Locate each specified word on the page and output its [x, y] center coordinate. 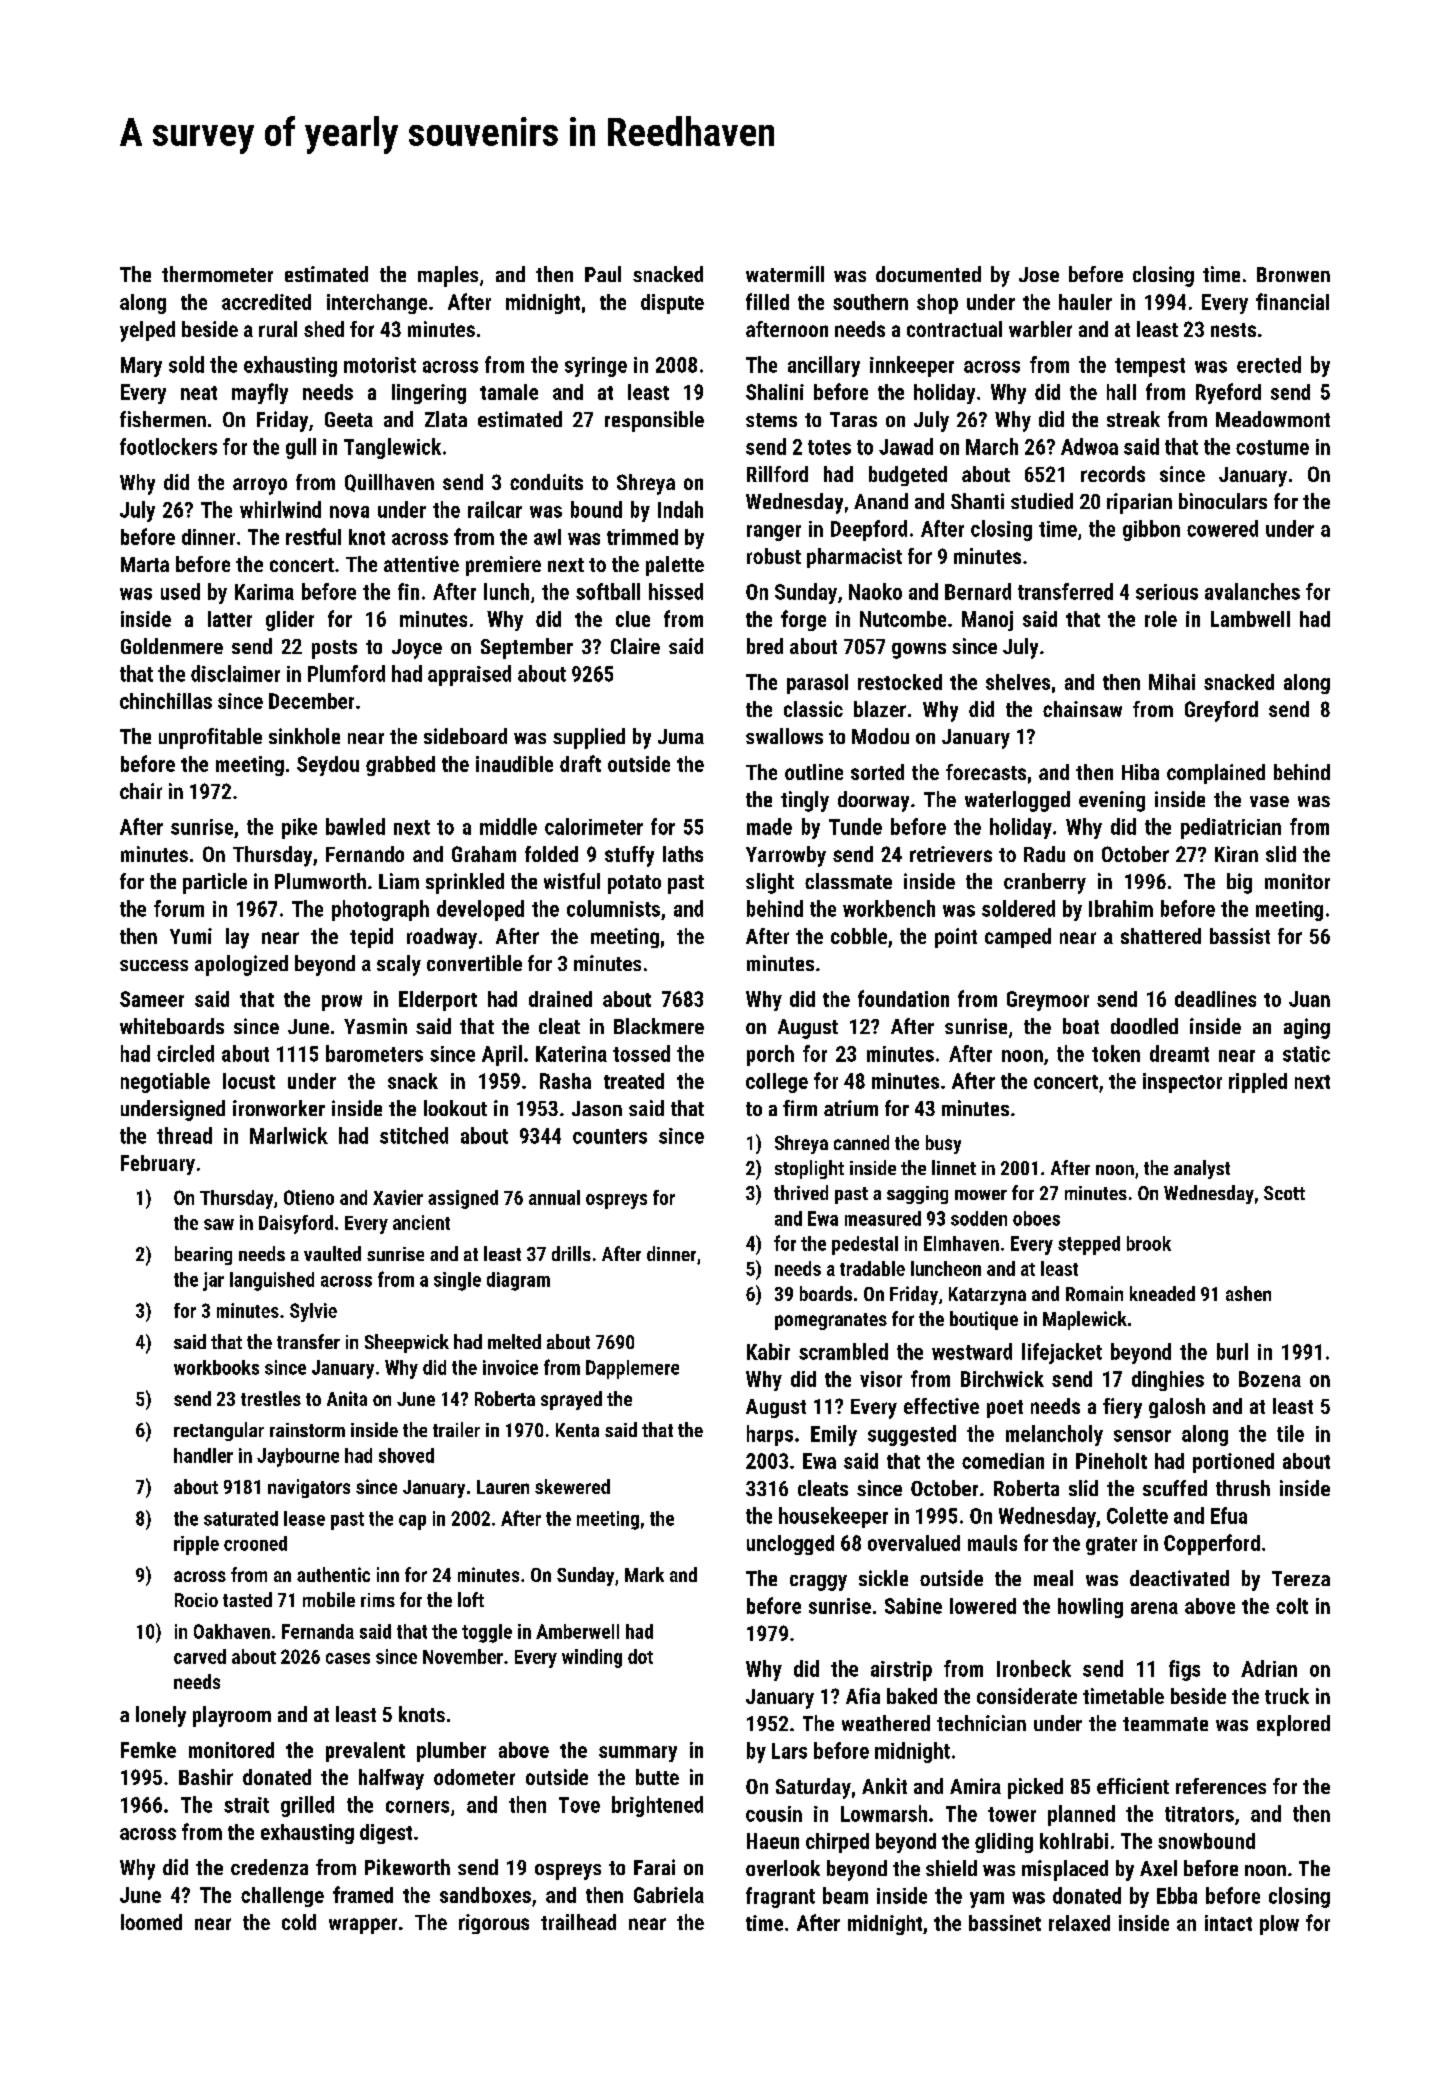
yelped [147, 331]
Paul [603, 274]
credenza [269, 1867]
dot [640, 1656]
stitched [414, 1135]
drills [571, 1253]
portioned [1233, 1463]
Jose [1039, 274]
